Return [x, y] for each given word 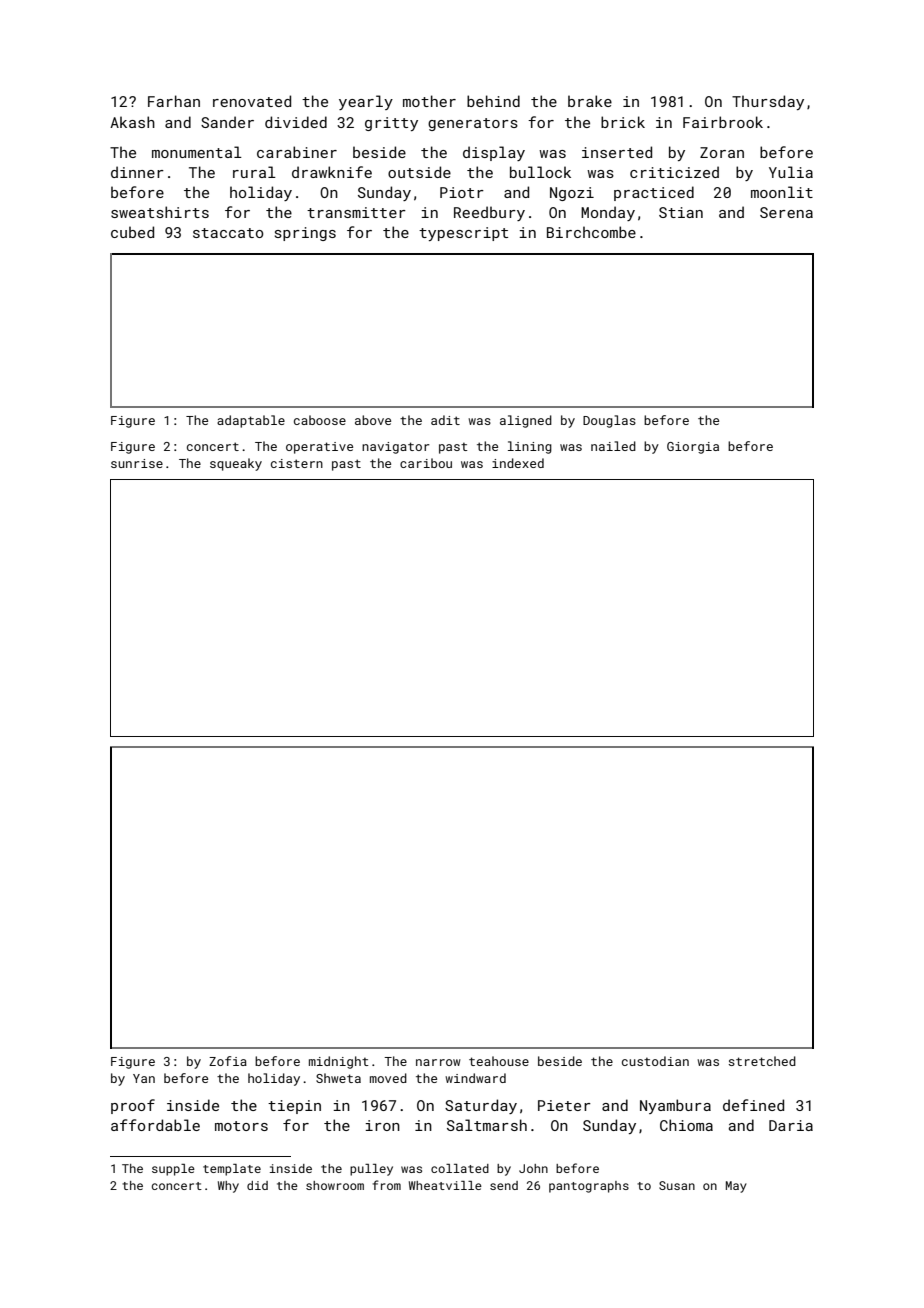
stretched [762, 1061]
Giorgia [693, 448]
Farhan [174, 101]
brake [590, 101]
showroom [335, 1185]
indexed [518, 463]
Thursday [768, 102]
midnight [339, 1062]
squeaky [236, 464]
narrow [438, 1062]
